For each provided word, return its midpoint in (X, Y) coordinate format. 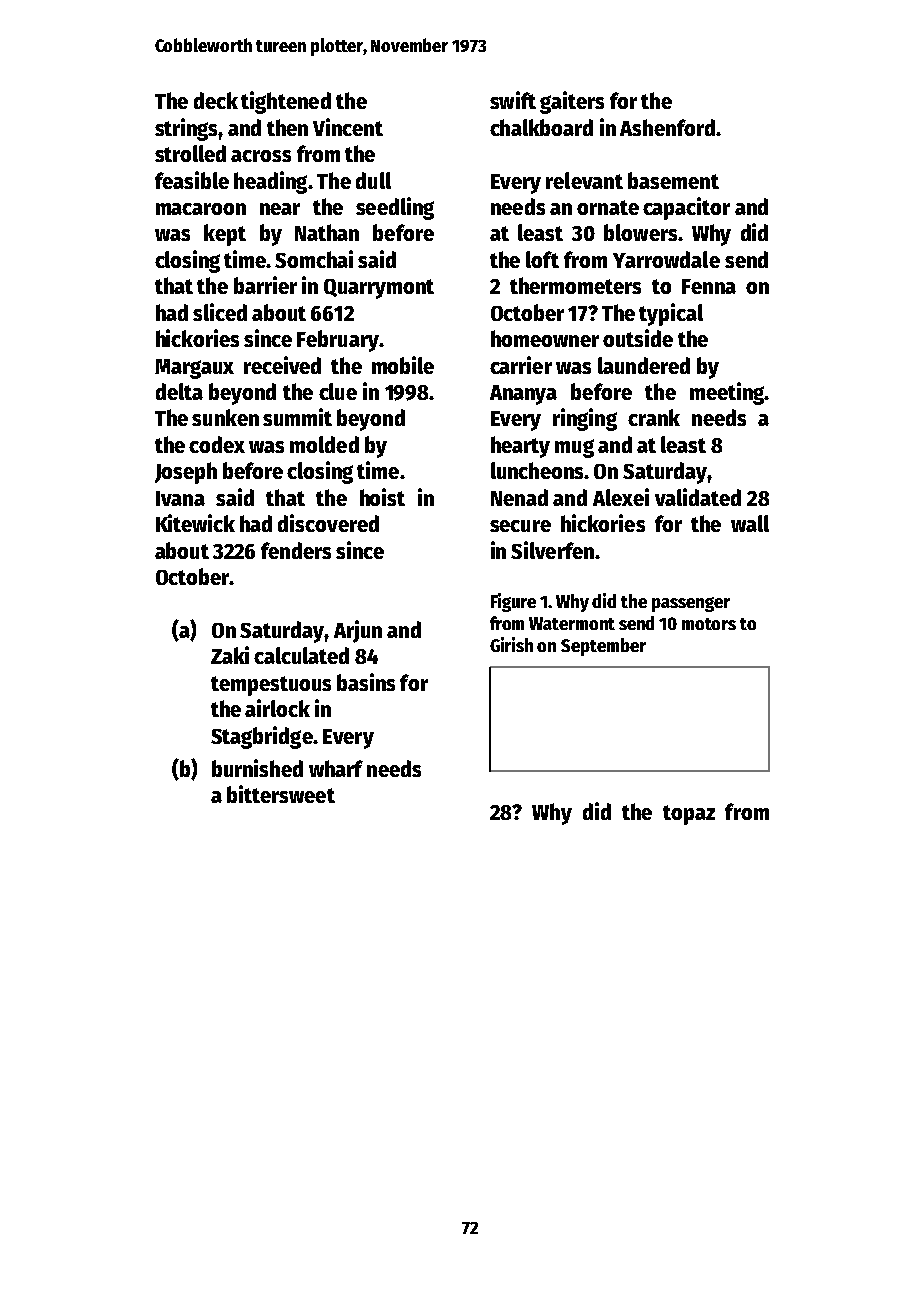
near (280, 209)
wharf (336, 768)
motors (709, 624)
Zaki (230, 655)
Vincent (348, 127)
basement (673, 180)
